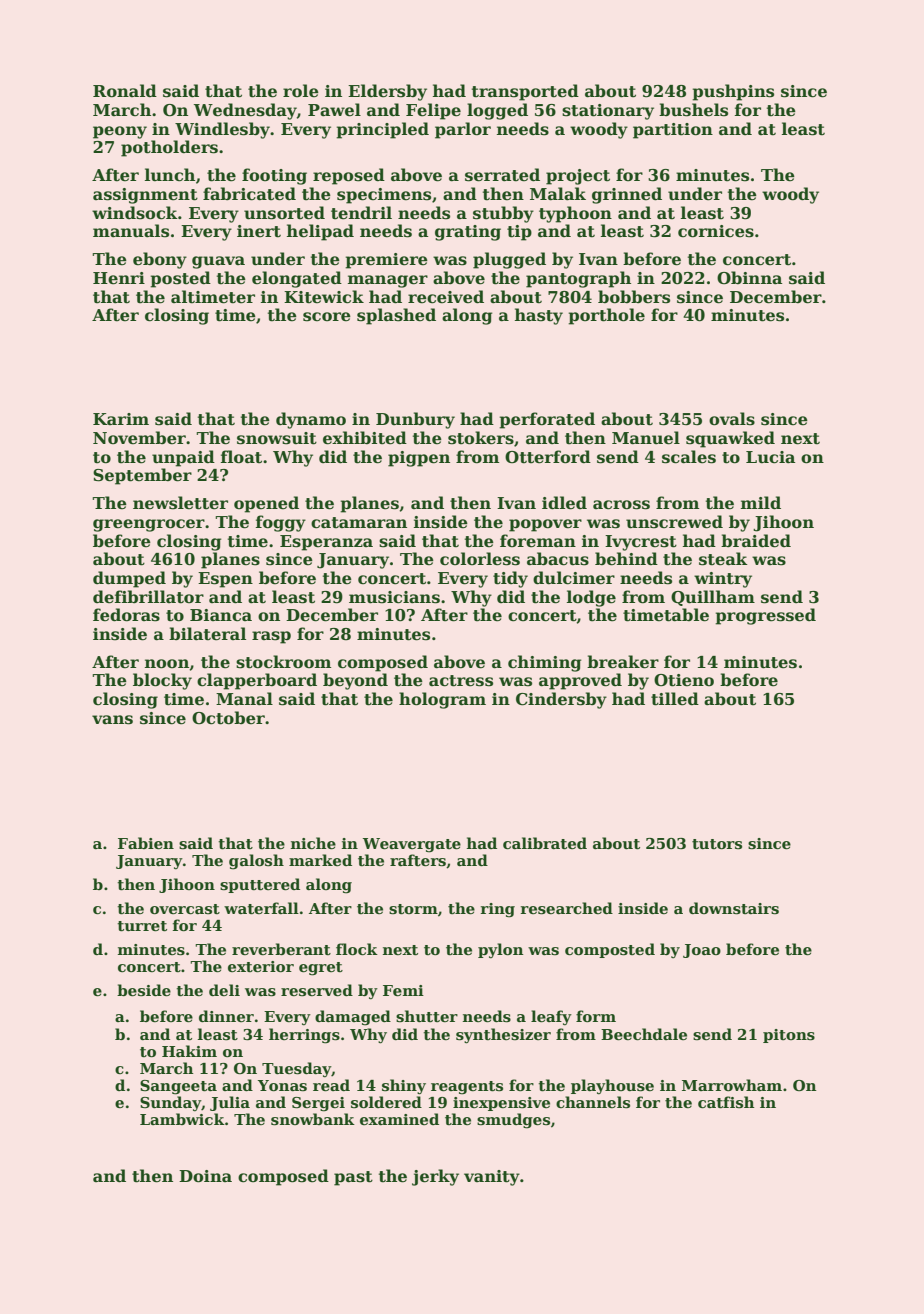 Image resolution: width=924 pixels, height=1314 pixels. I want to click on pushpins, so click(733, 92).
